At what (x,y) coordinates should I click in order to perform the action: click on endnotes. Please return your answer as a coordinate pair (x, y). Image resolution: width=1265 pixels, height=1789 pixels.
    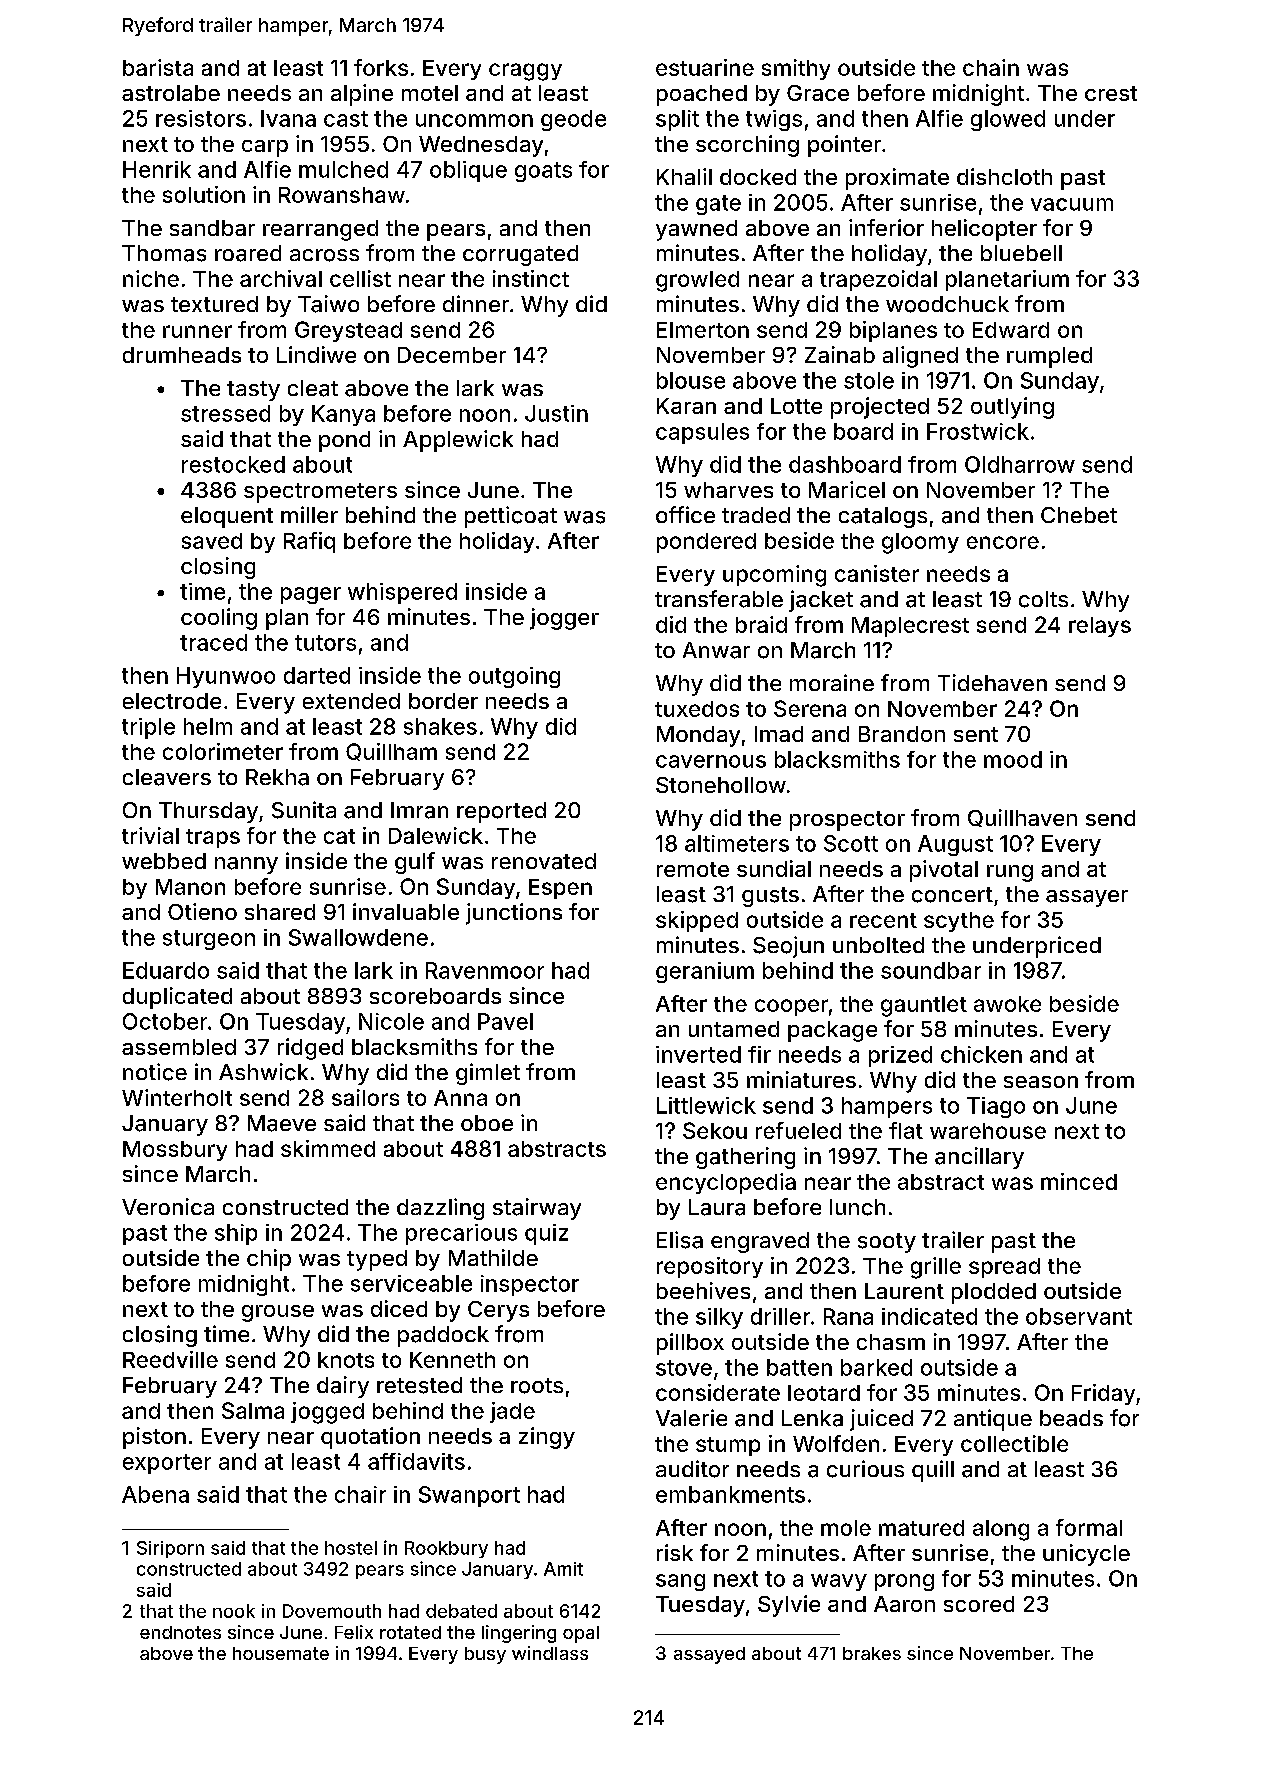
    Looking at the image, I should click on (180, 1632).
